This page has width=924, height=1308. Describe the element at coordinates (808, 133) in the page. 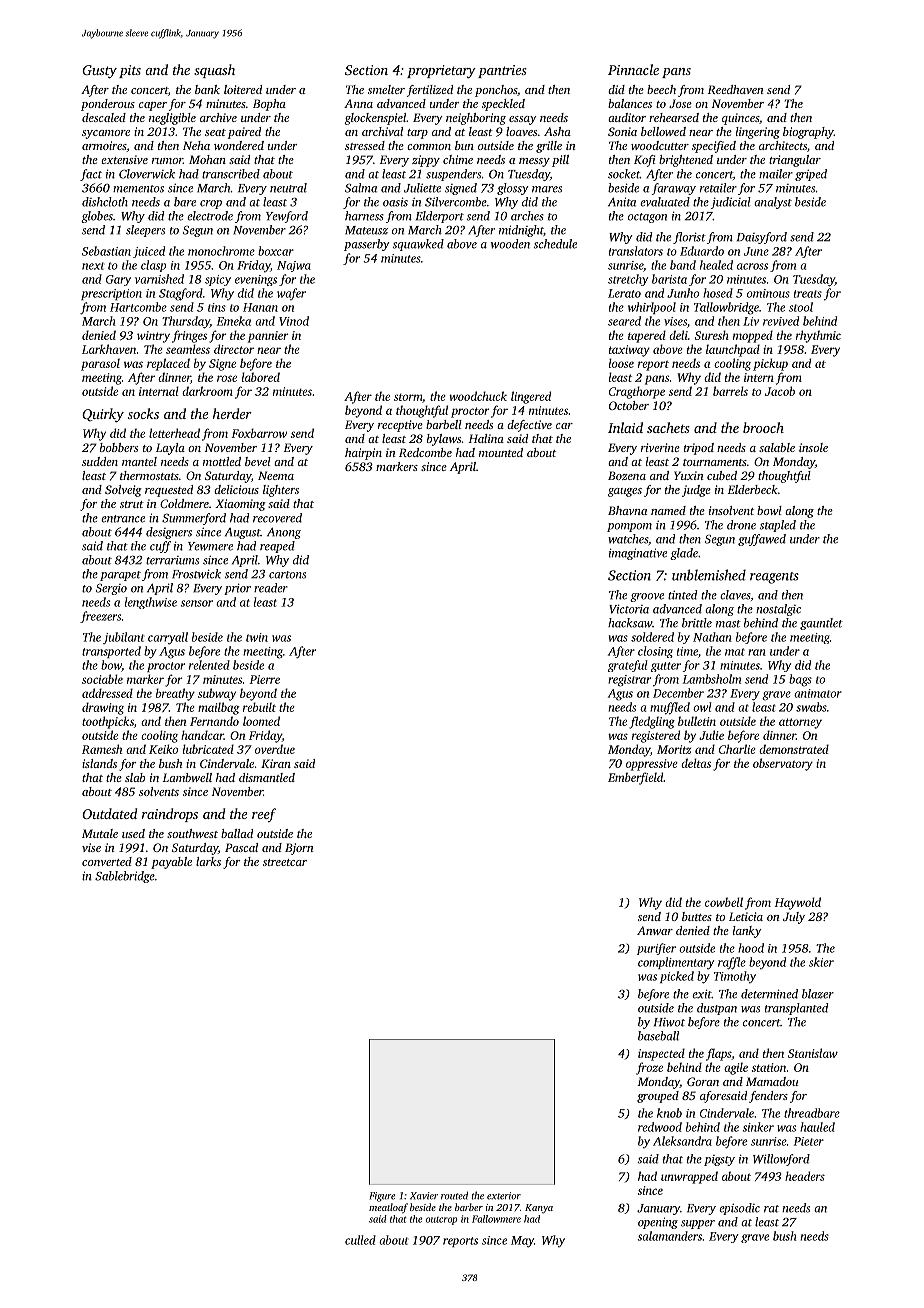

I see `biography` at that location.
